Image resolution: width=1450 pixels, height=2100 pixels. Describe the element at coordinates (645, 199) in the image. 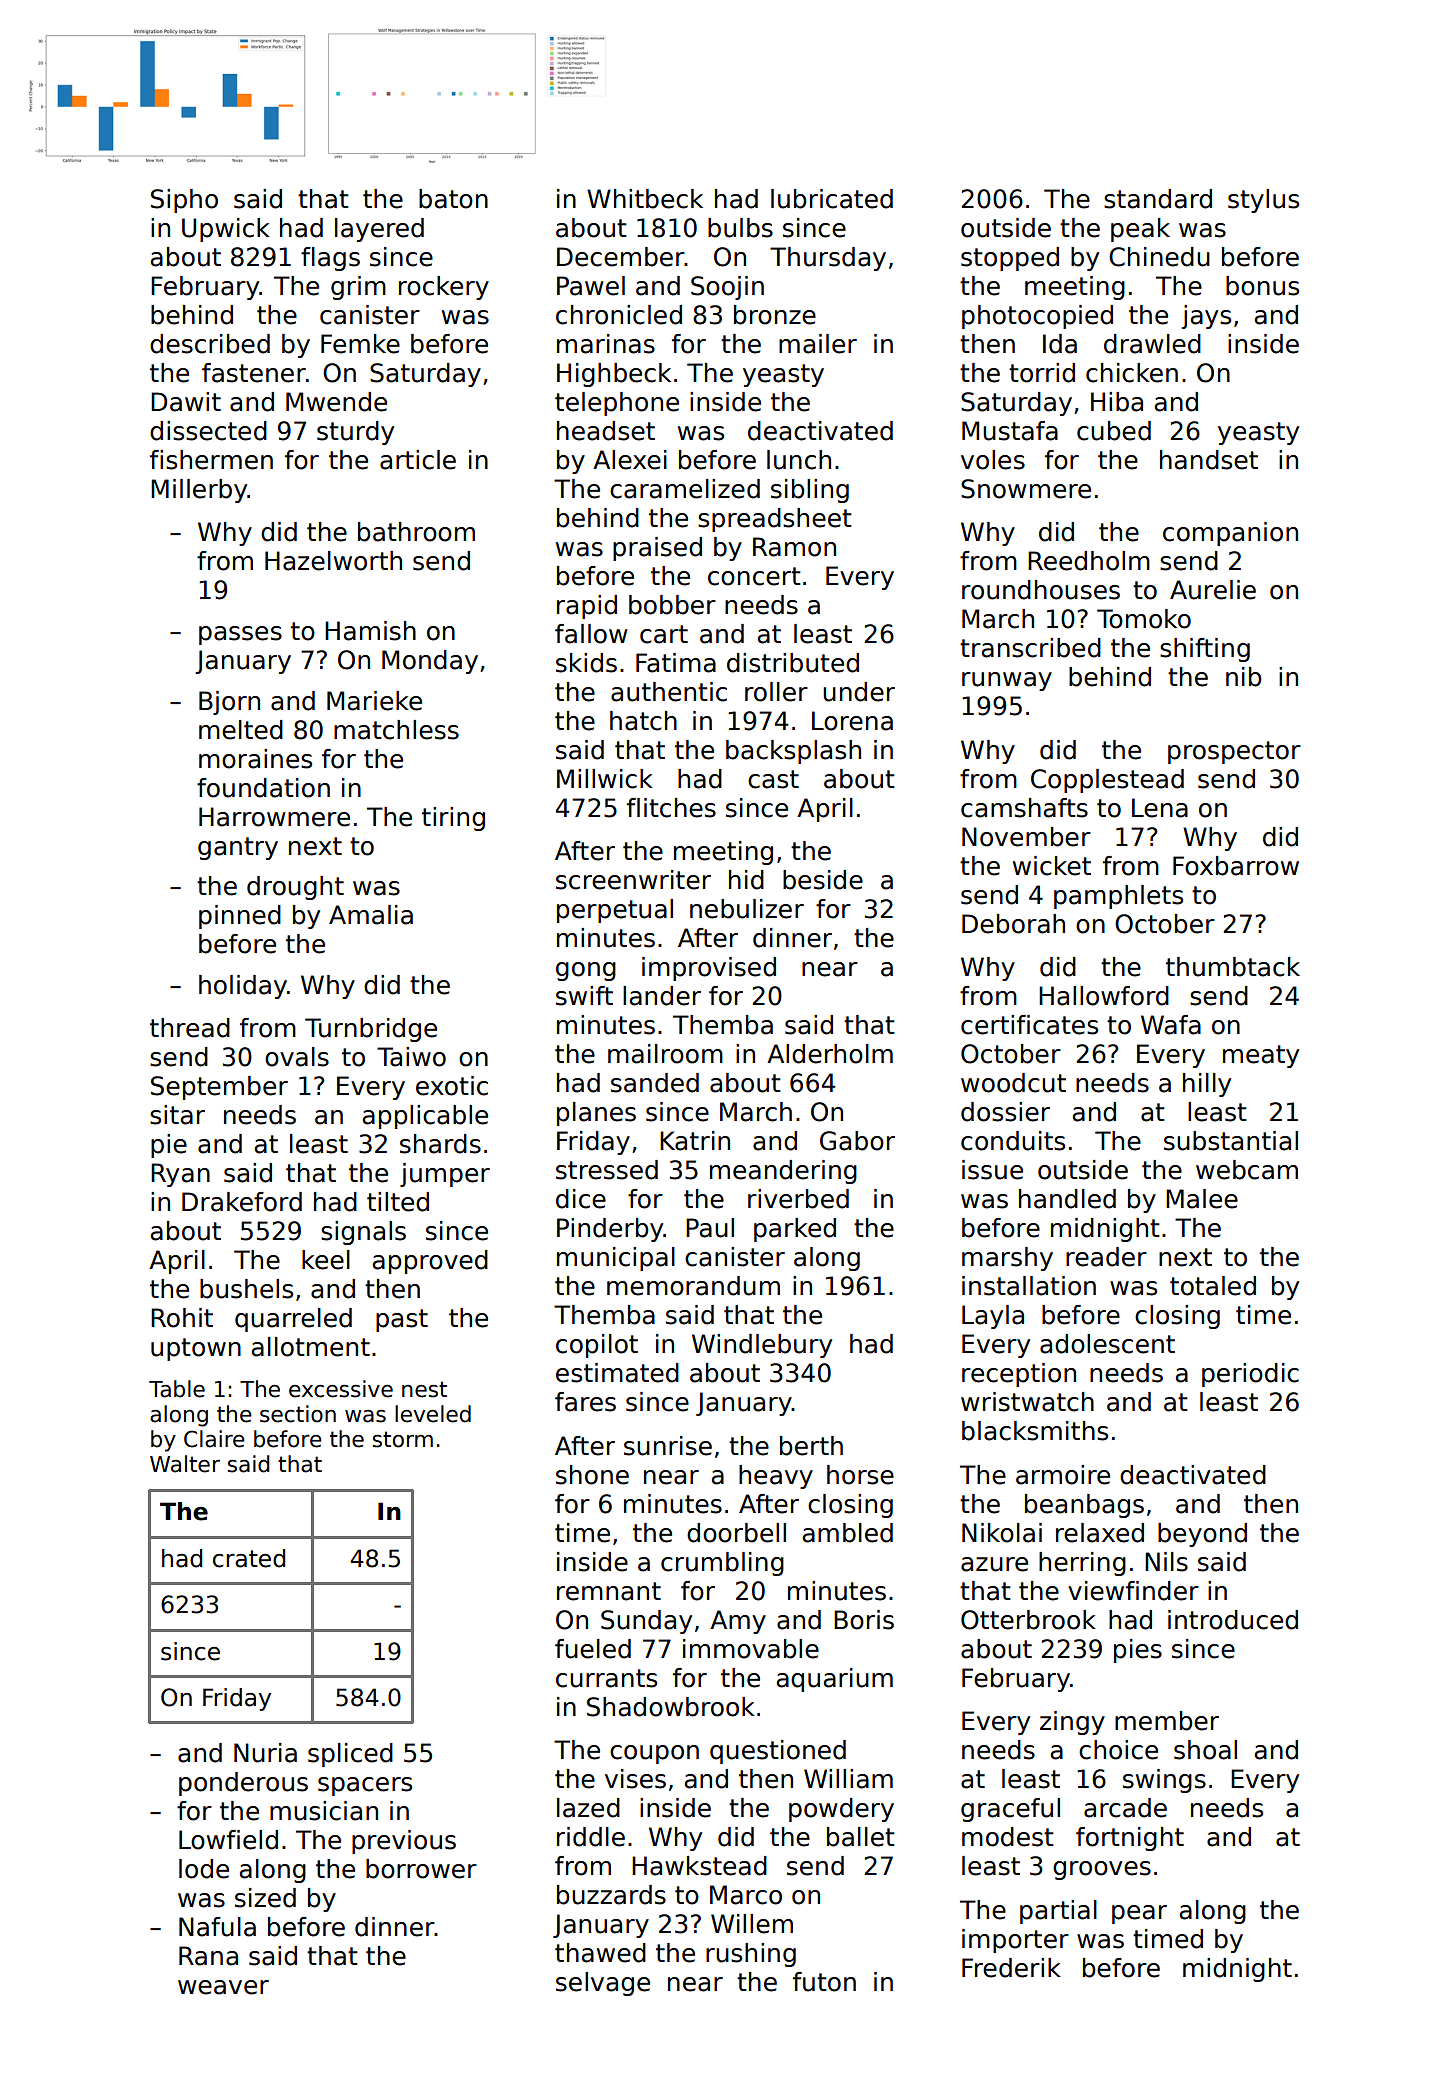

I see `Whitbeck` at that location.
